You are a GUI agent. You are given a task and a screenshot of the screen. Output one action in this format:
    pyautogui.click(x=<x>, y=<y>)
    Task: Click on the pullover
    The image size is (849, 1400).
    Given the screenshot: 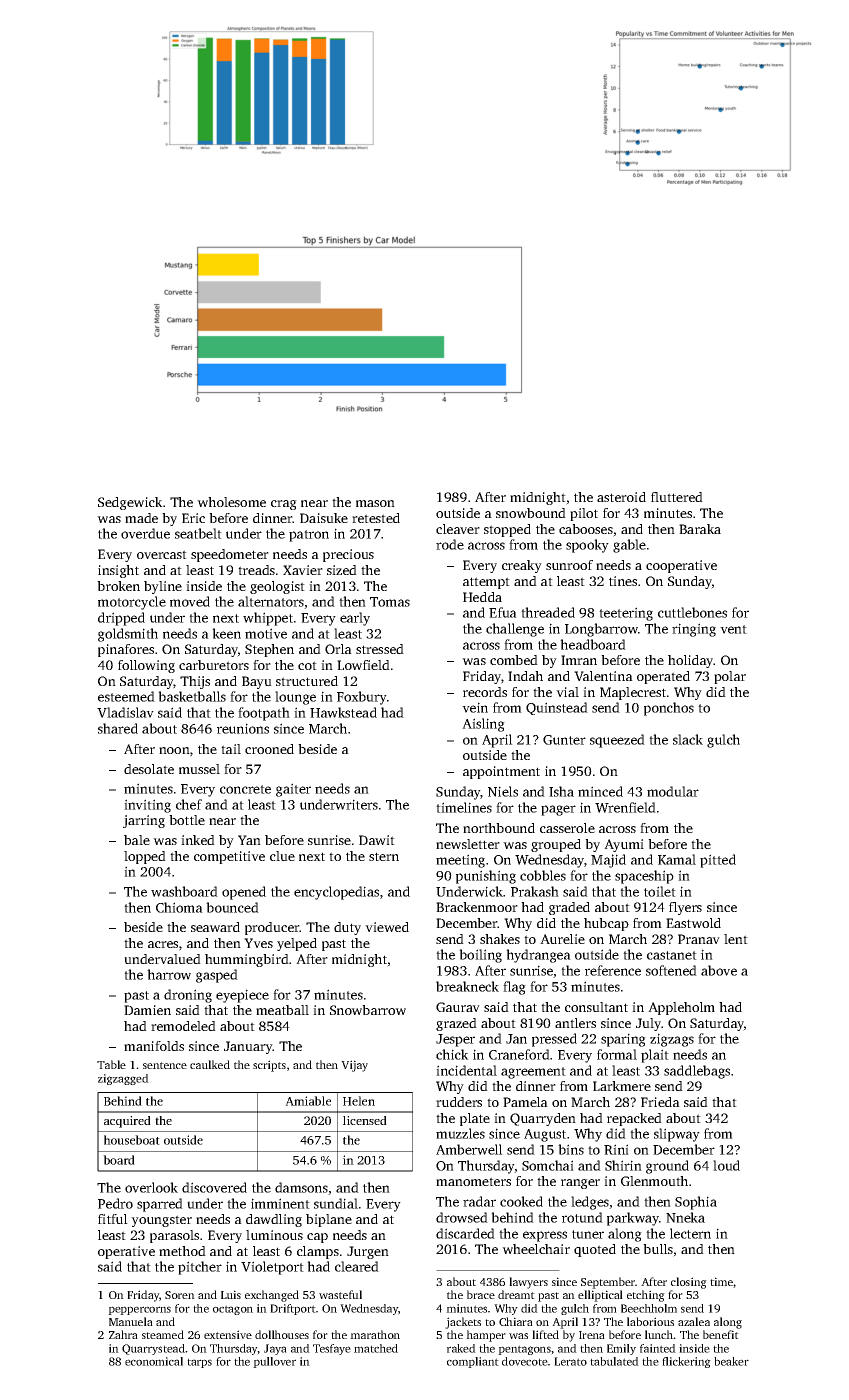 What is the action you would take?
    pyautogui.click(x=274, y=1362)
